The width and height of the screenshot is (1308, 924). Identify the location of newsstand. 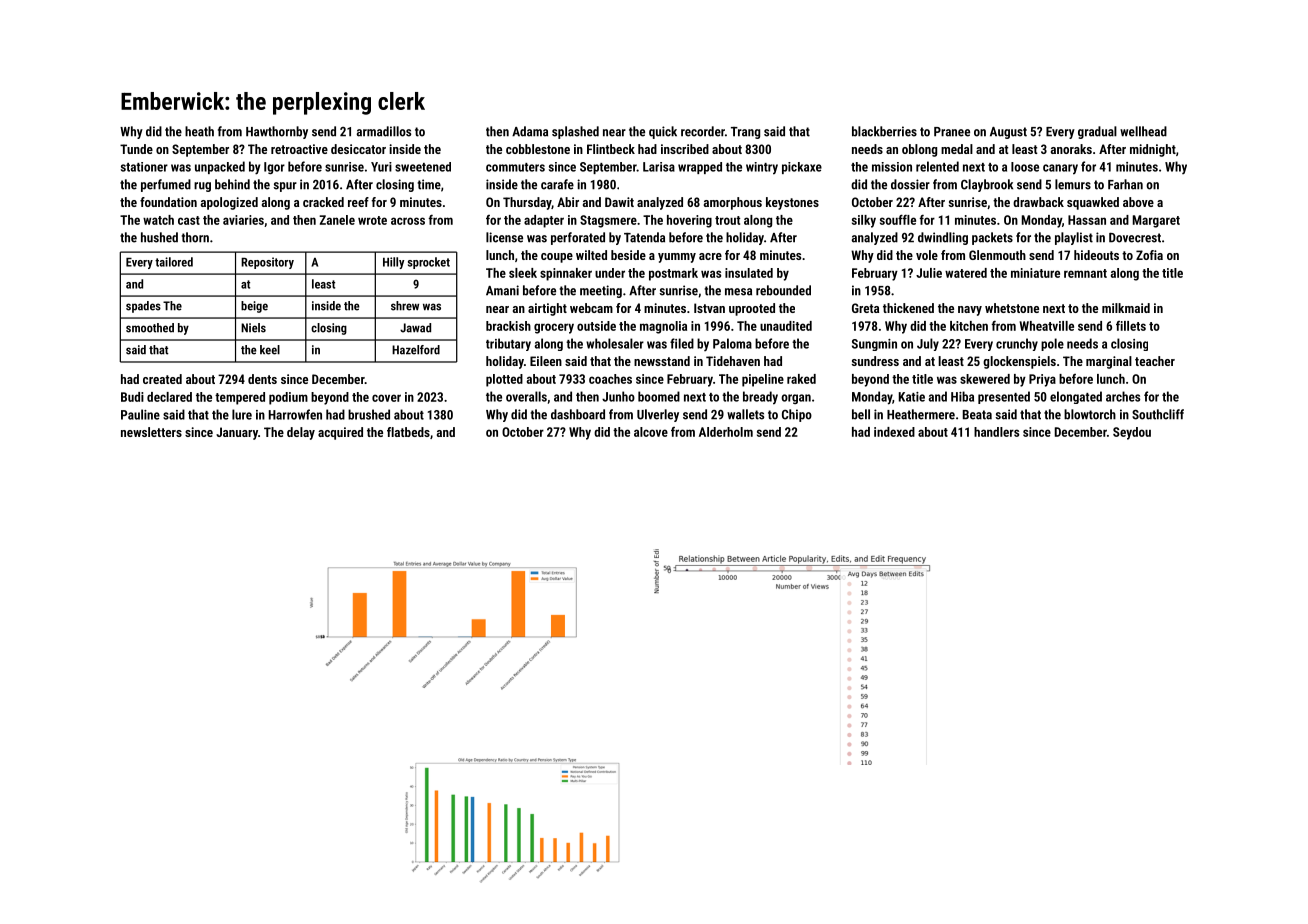
(662, 361).
